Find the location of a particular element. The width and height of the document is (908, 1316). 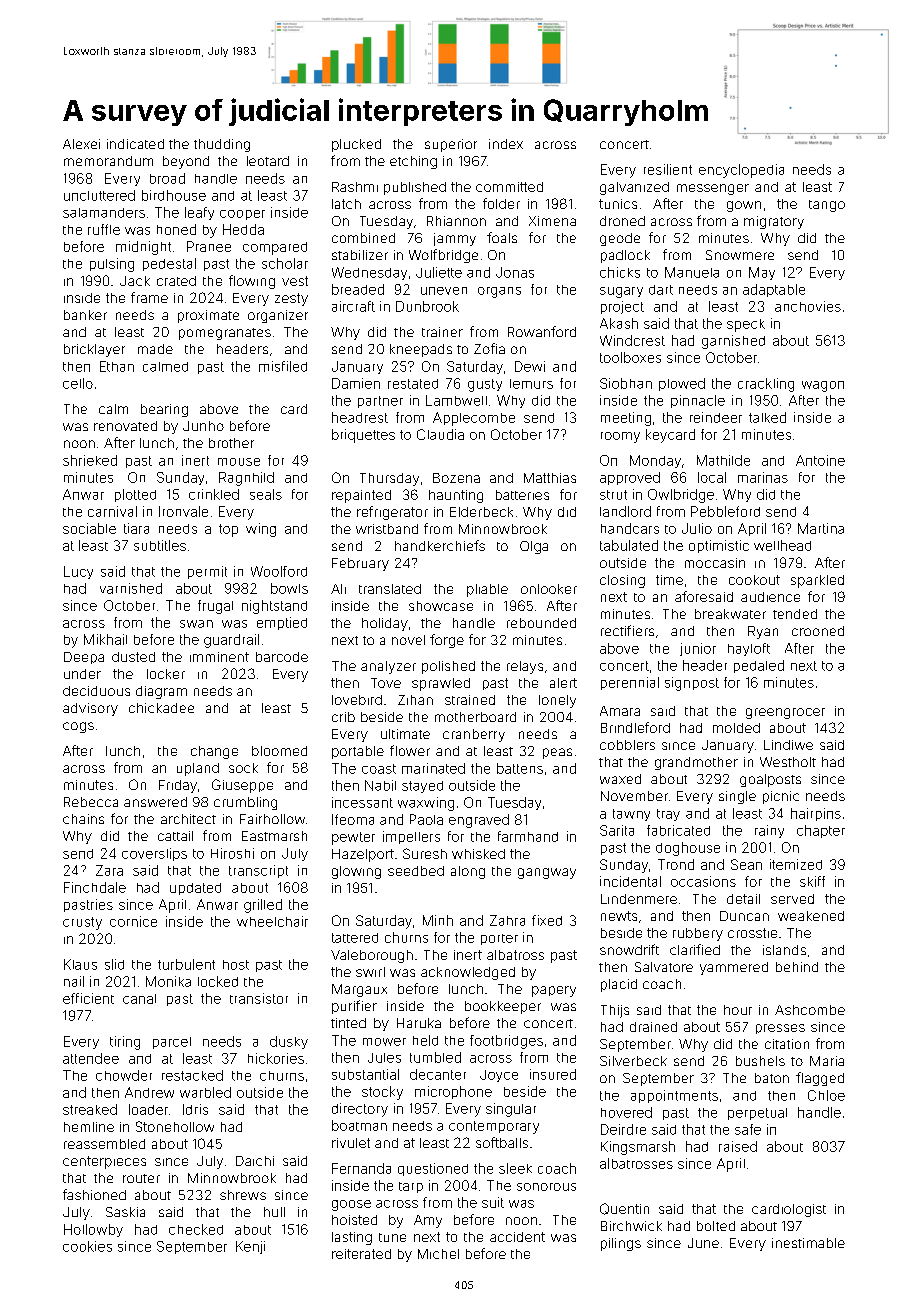

lovebird is located at coordinates (357, 700).
